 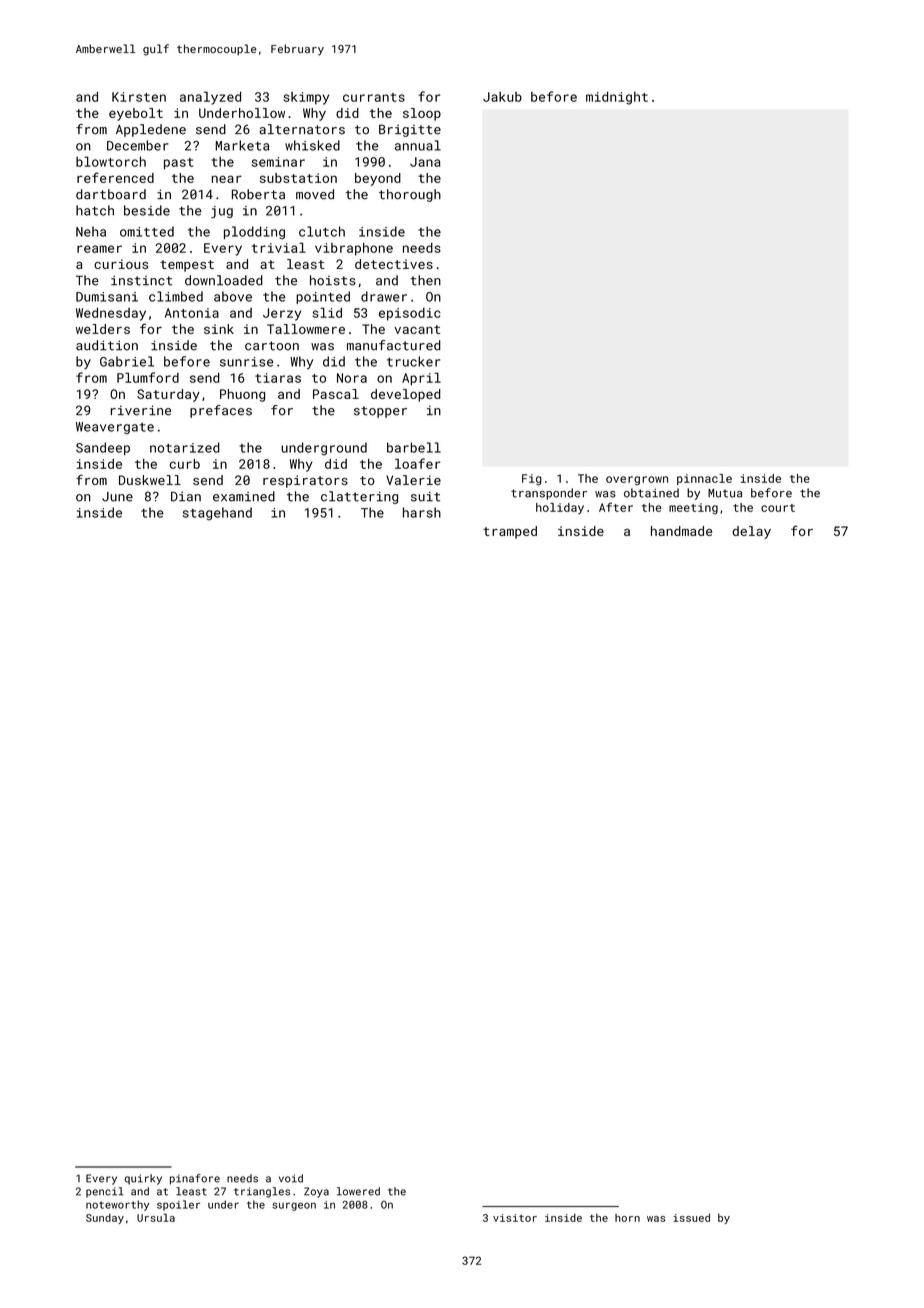 What do you see at coordinates (515, 1218) in the screenshot?
I see `visitor` at bounding box center [515, 1218].
